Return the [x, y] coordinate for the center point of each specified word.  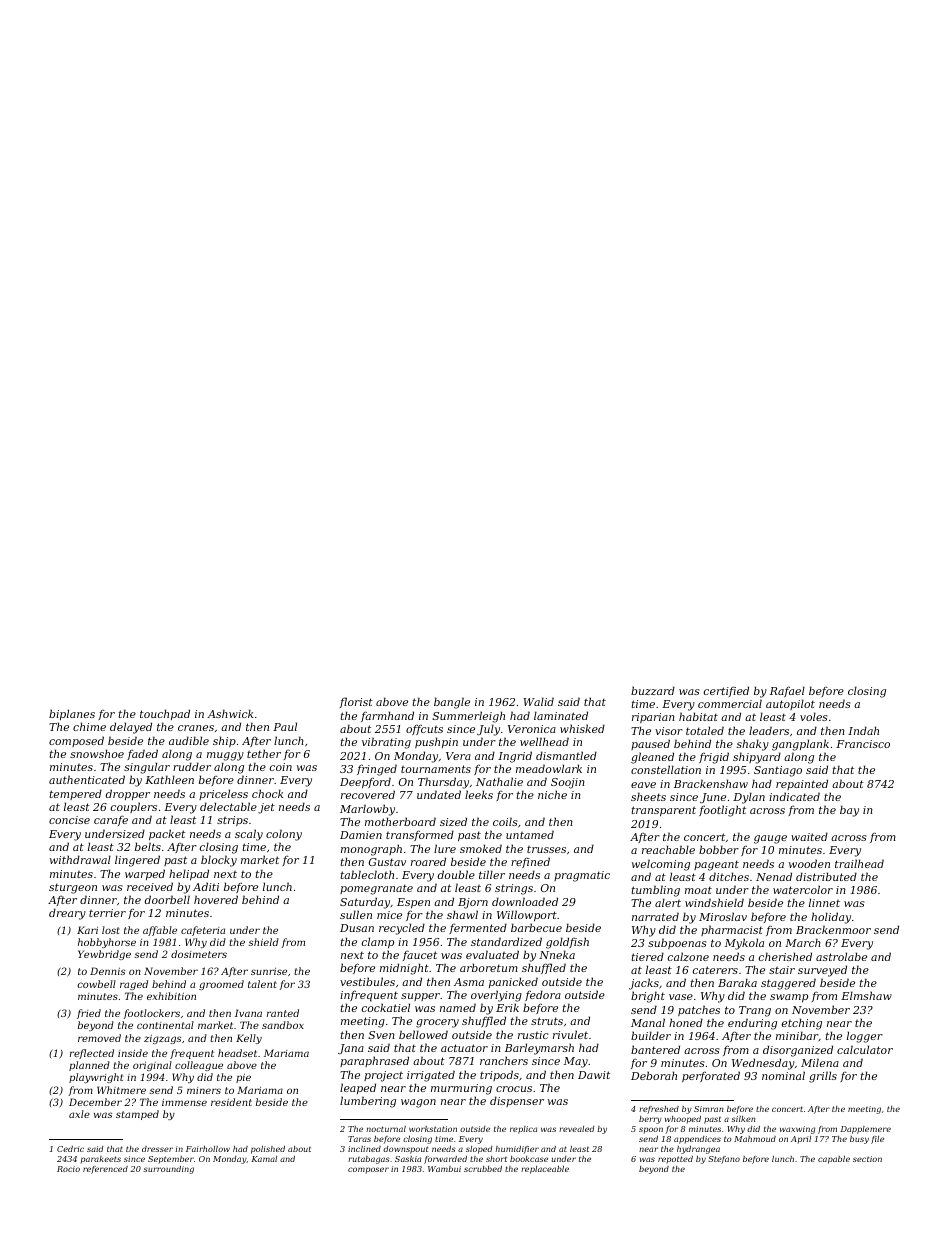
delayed [131, 728]
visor [669, 731]
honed [686, 1022]
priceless [223, 794]
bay [849, 811]
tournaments [436, 769]
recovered [368, 794]
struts [547, 1021]
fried [89, 1014]
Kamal [264, 1159]
